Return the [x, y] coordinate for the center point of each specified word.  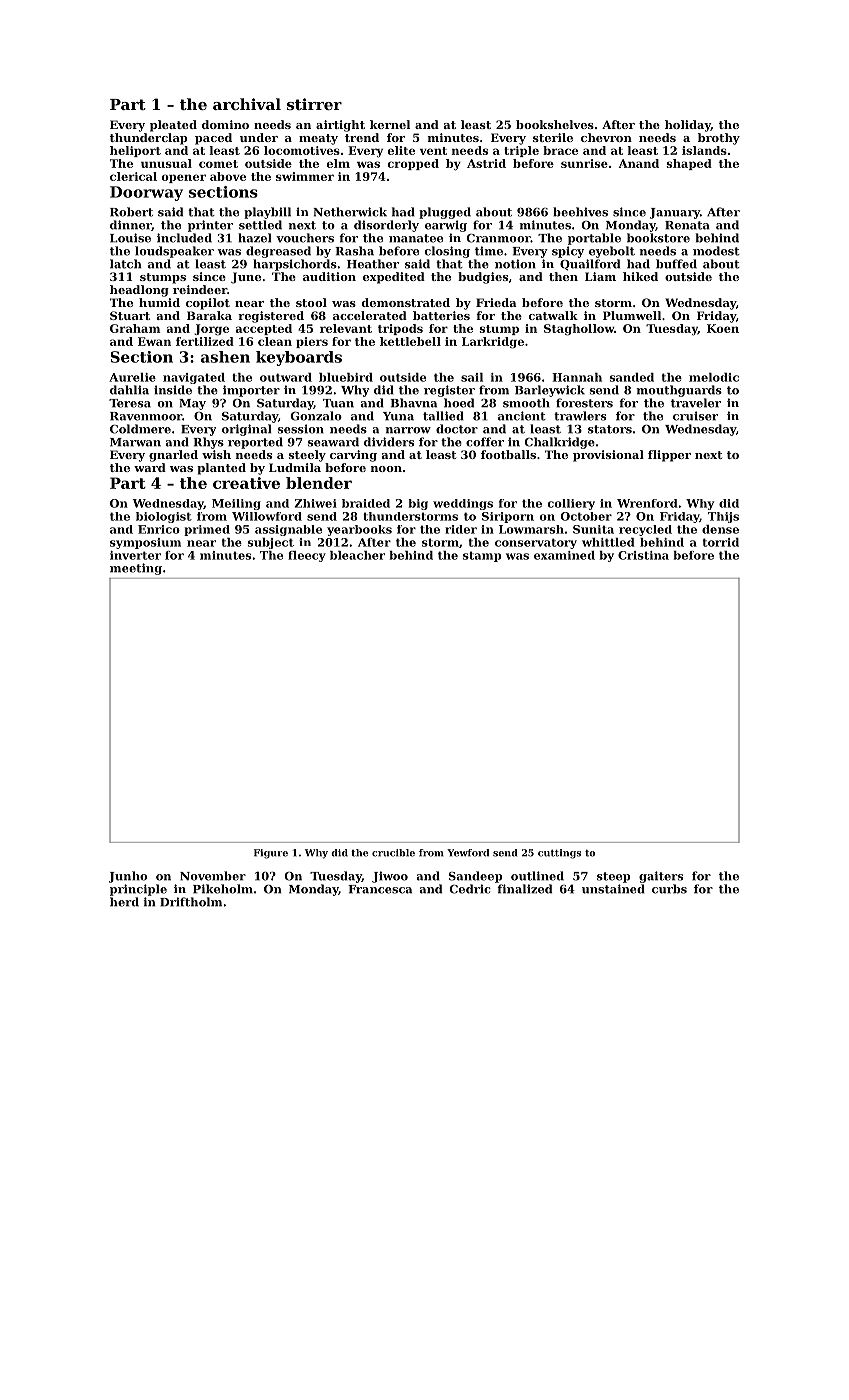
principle [138, 890]
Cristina [643, 555]
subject [271, 543]
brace [560, 150]
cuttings [559, 854]
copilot [208, 304]
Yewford [468, 853]
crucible [393, 853]
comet [218, 164]
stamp [482, 556]
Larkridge [493, 343]
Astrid [486, 163]
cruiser [695, 416]
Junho [128, 877]
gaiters [661, 877]
